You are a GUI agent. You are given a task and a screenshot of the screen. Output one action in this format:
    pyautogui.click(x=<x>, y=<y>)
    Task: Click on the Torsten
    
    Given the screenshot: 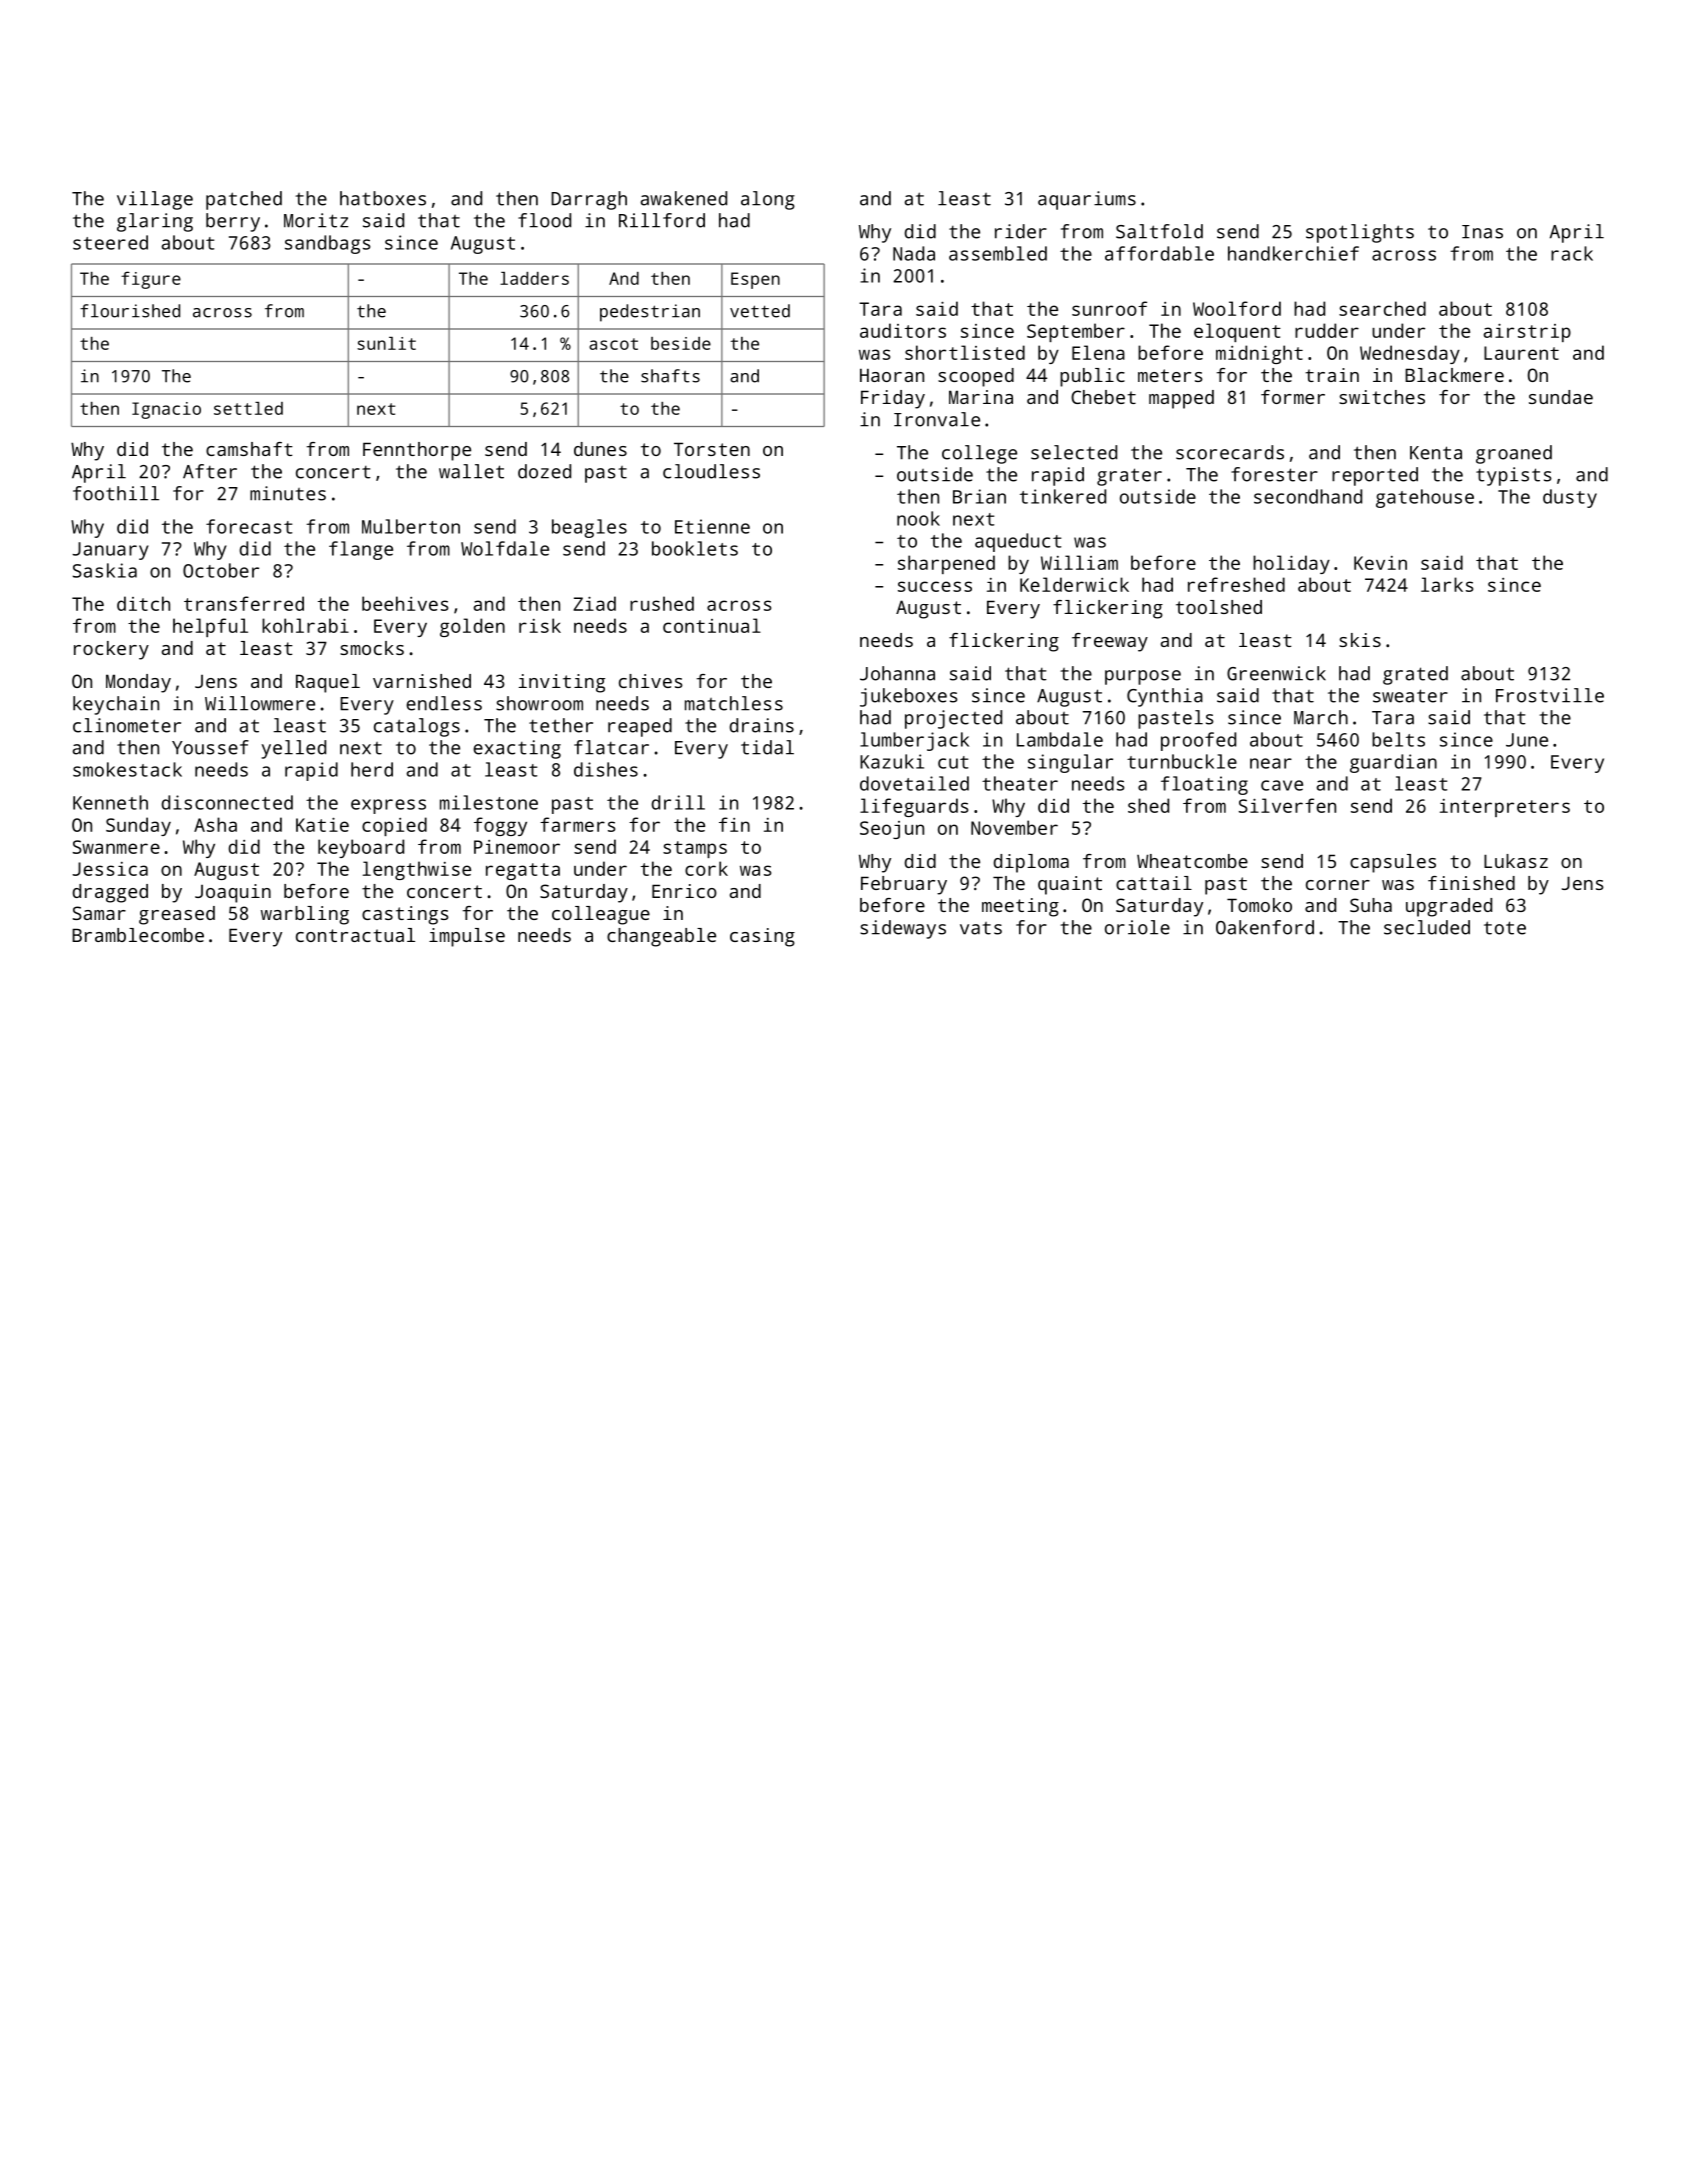 What is the action you would take?
    pyautogui.click(x=712, y=449)
